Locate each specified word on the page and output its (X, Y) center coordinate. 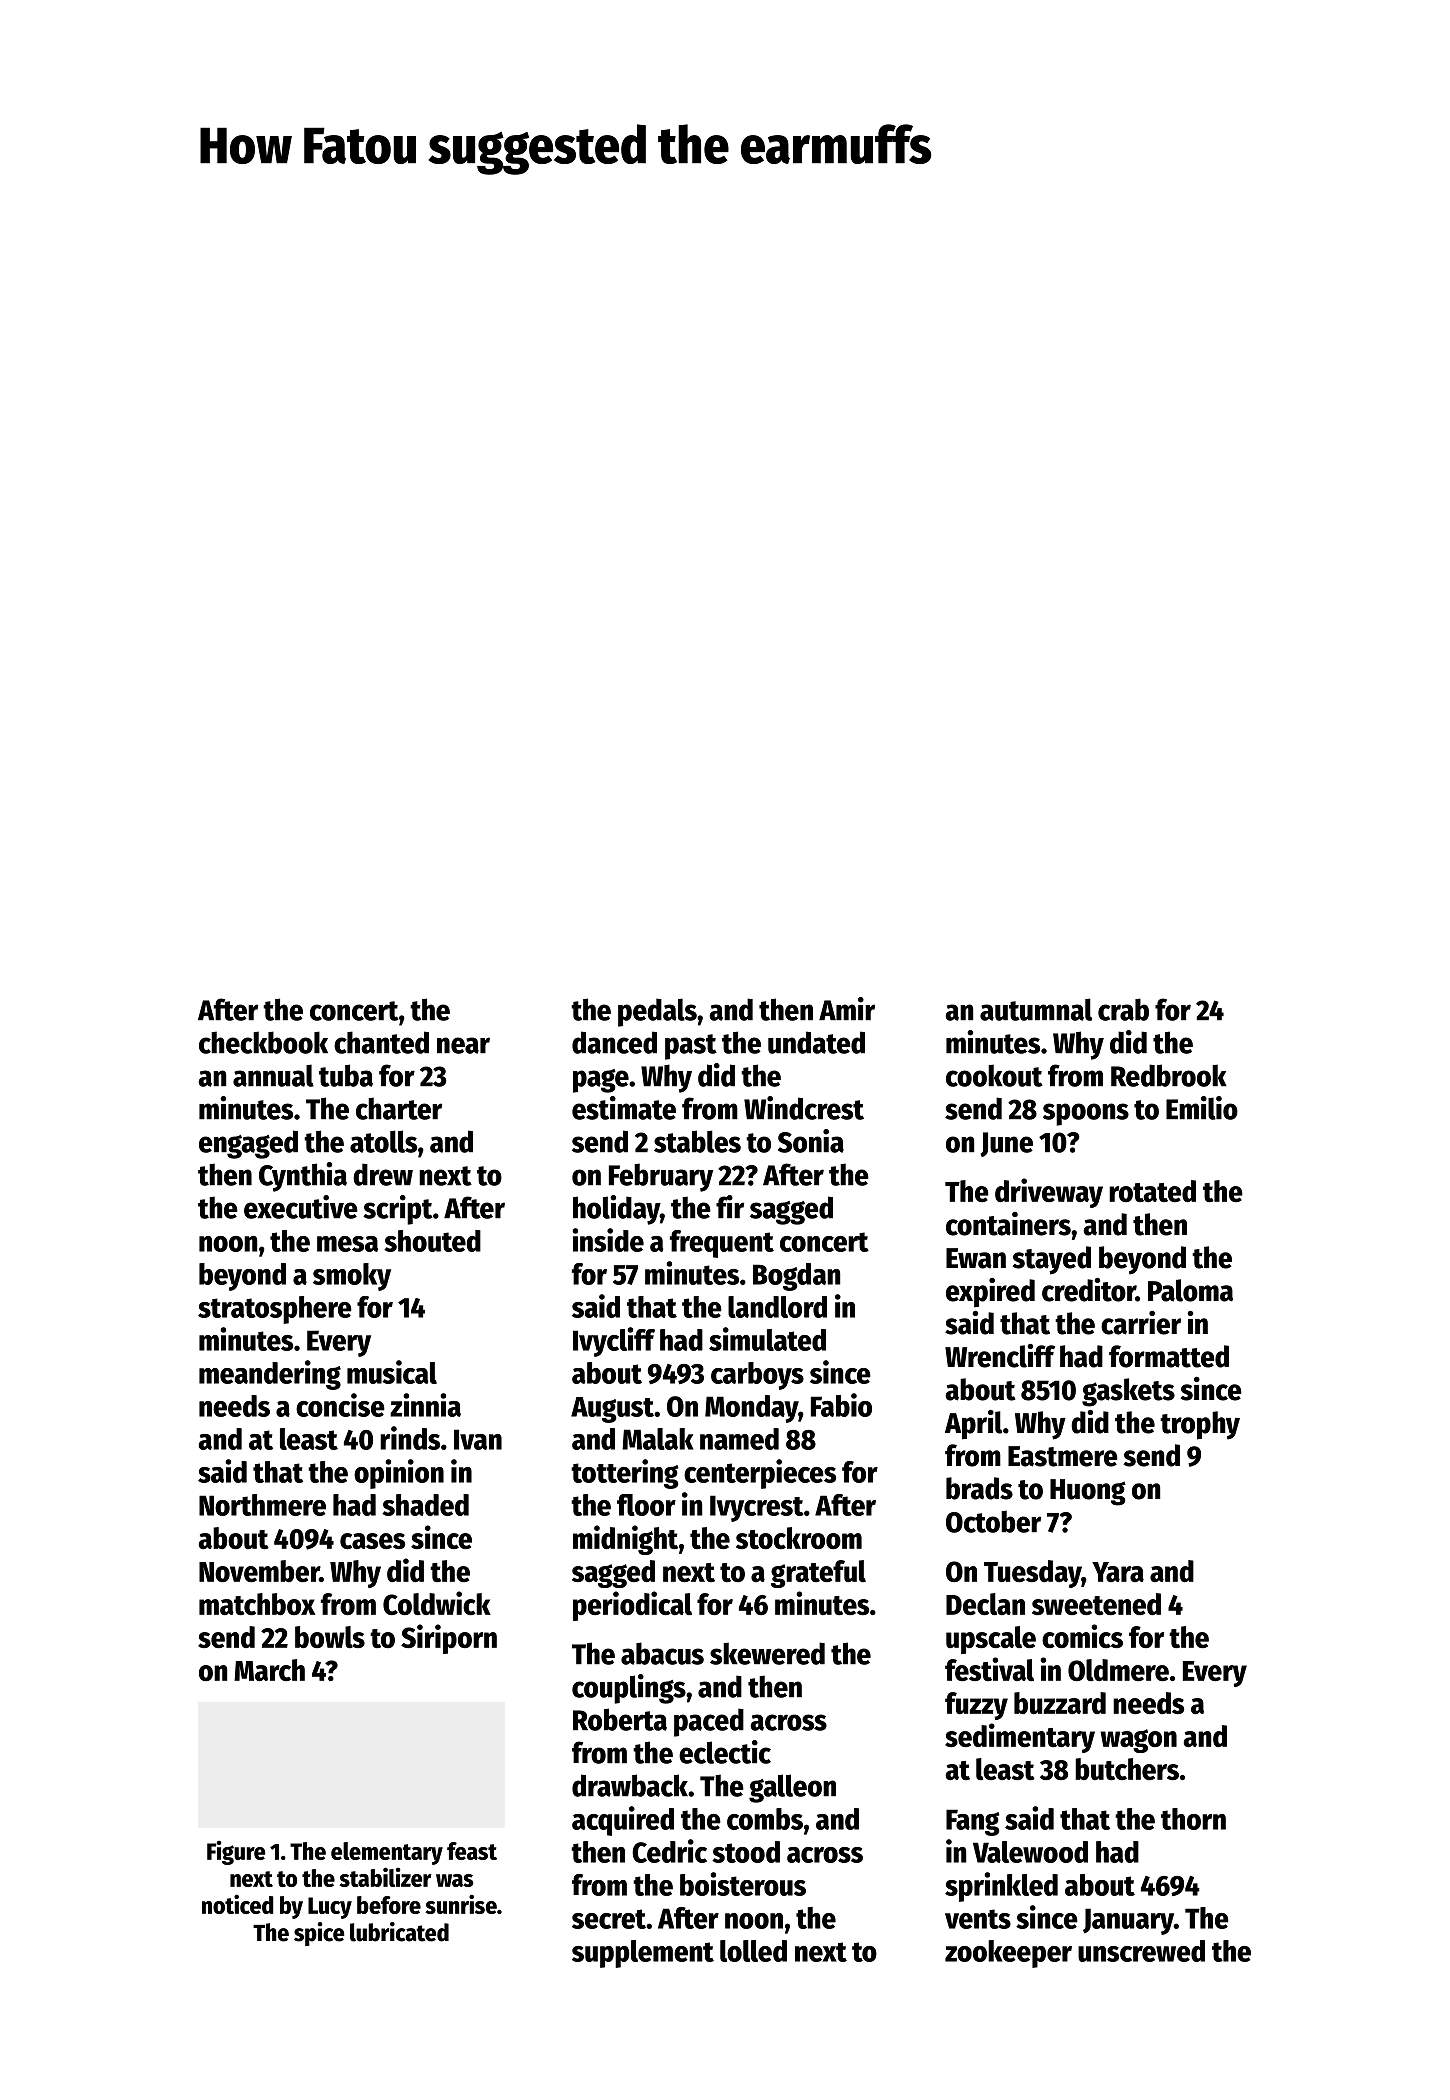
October (993, 1521)
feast (472, 1851)
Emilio (1202, 1108)
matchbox (257, 1604)
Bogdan (797, 1277)
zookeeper (1008, 1954)
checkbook (263, 1042)
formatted (1169, 1356)
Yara (1118, 1572)
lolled (753, 1951)
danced (614, 1042)
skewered (767, 1653)
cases (372, 1541)
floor (646, 1505)
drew (383, 1174)
